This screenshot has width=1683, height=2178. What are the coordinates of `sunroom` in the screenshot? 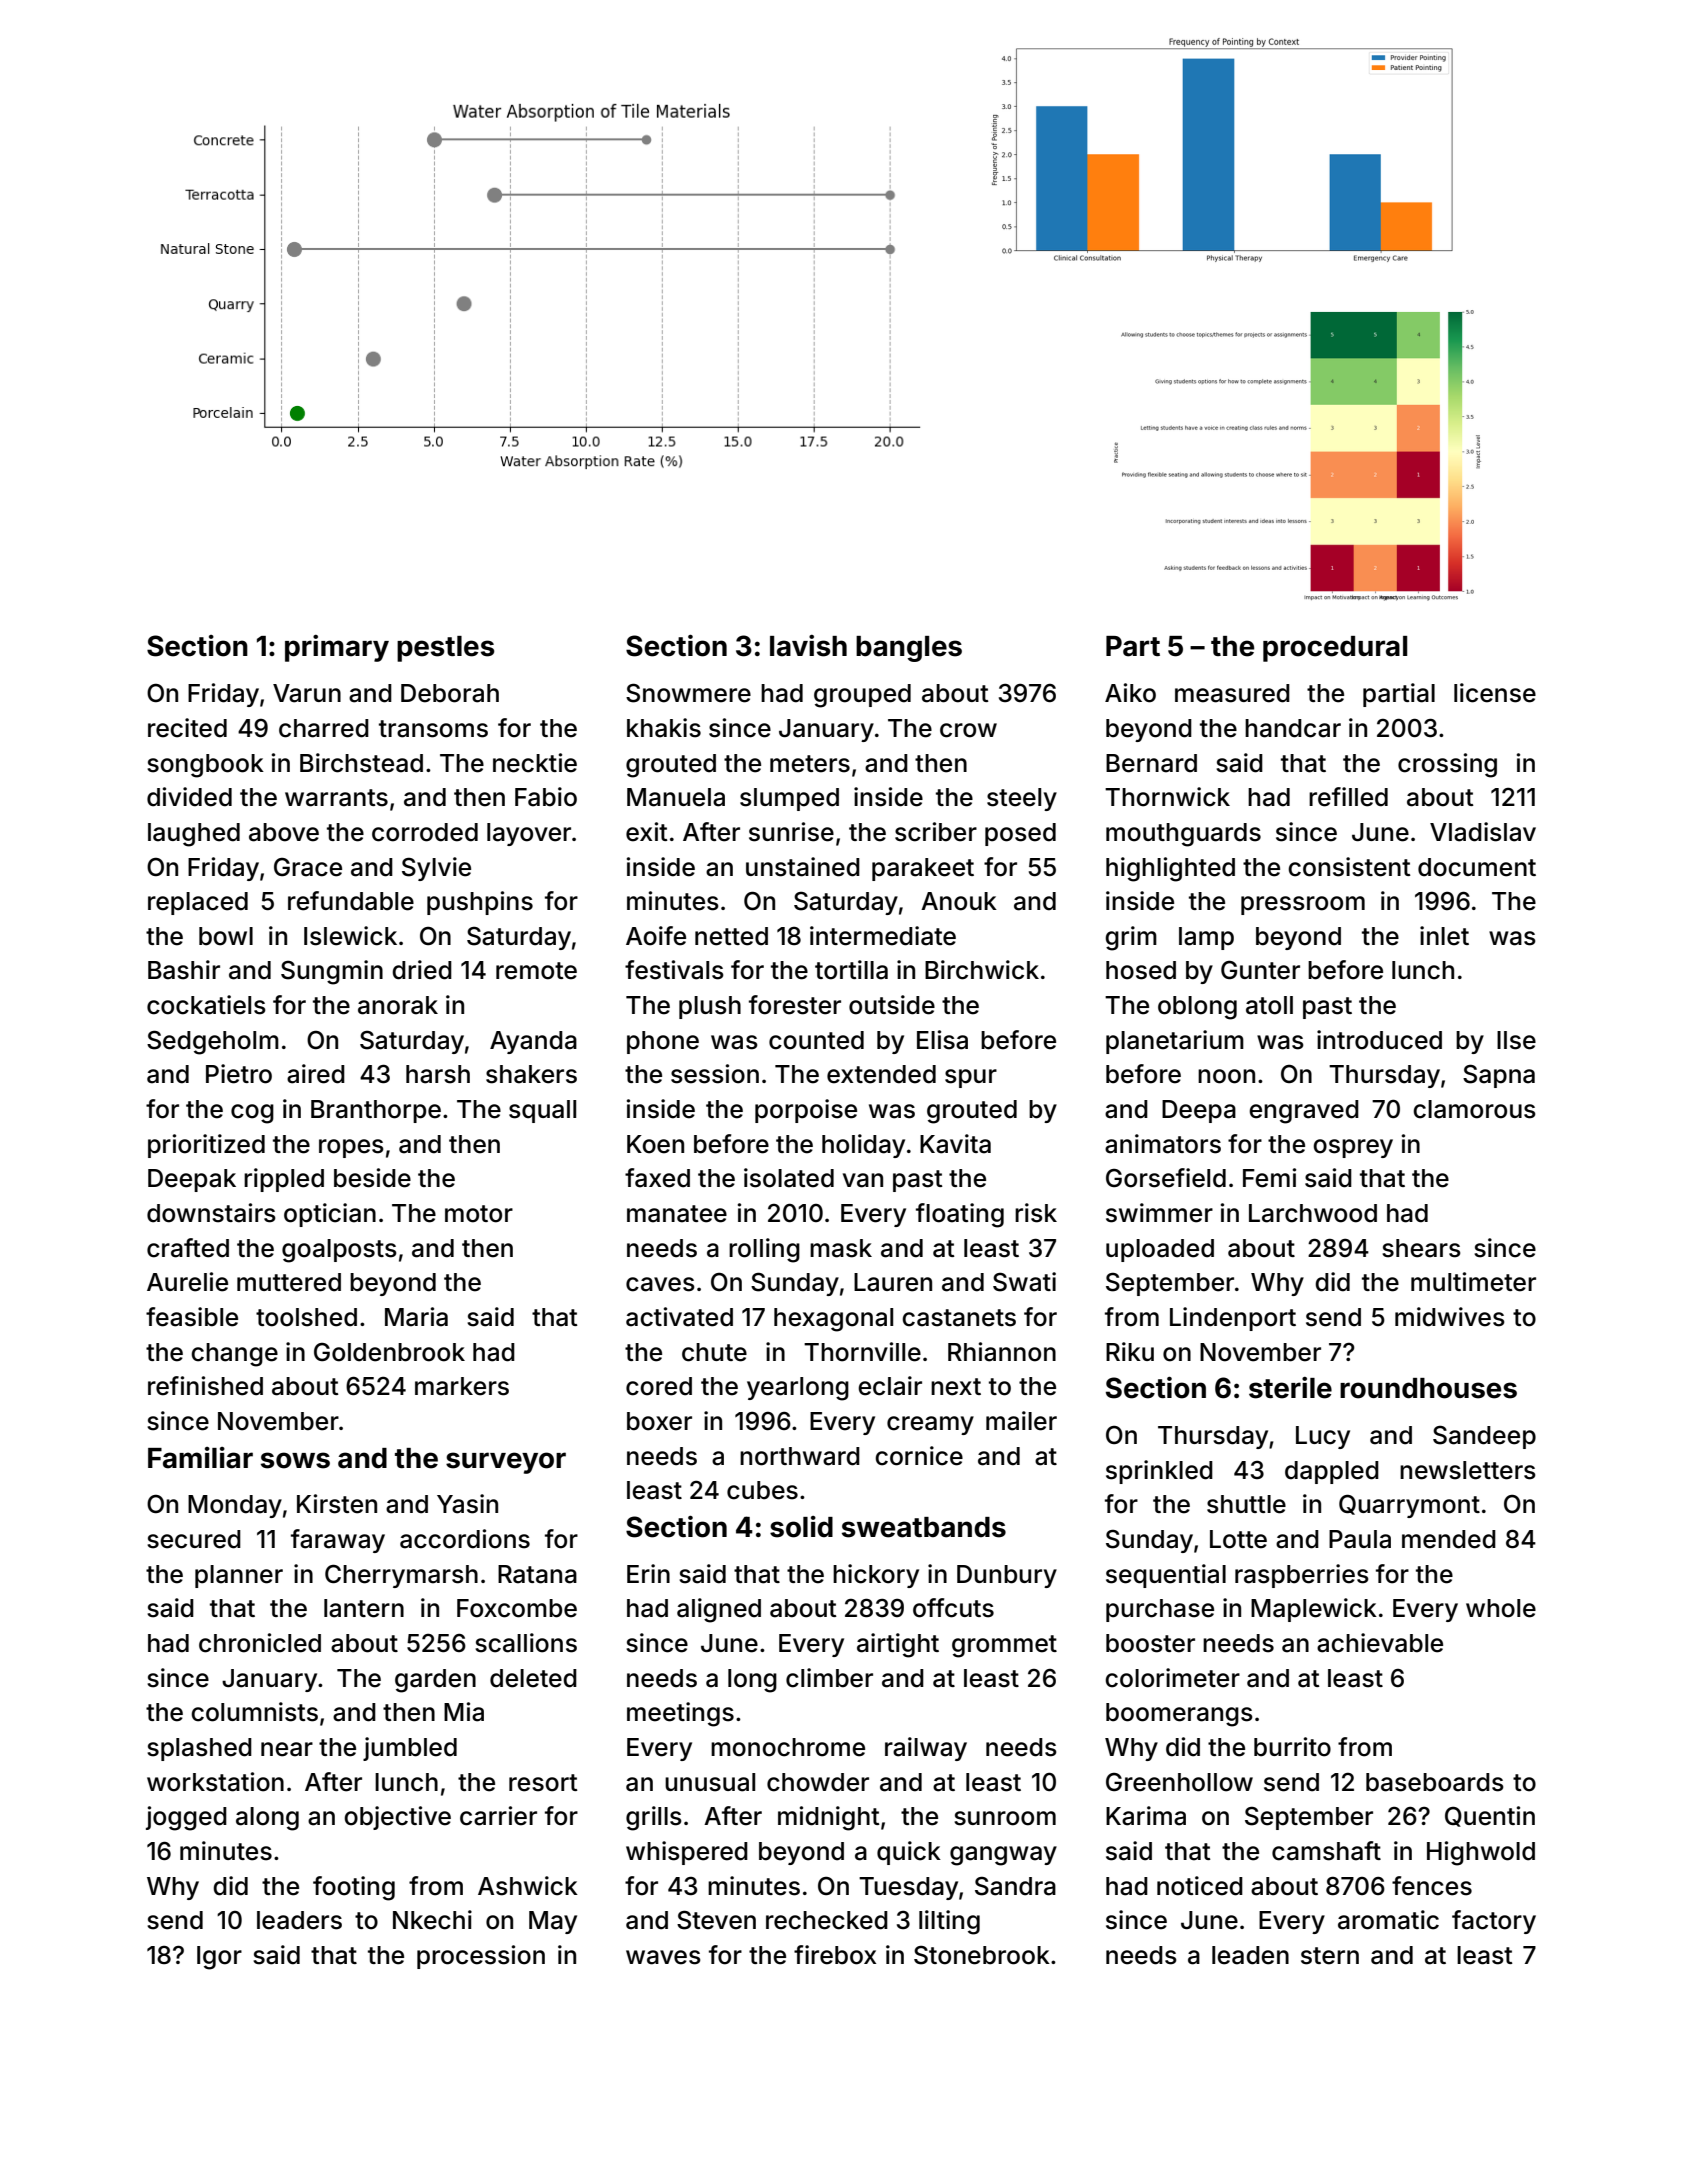 It's located at (1005, 1818).
